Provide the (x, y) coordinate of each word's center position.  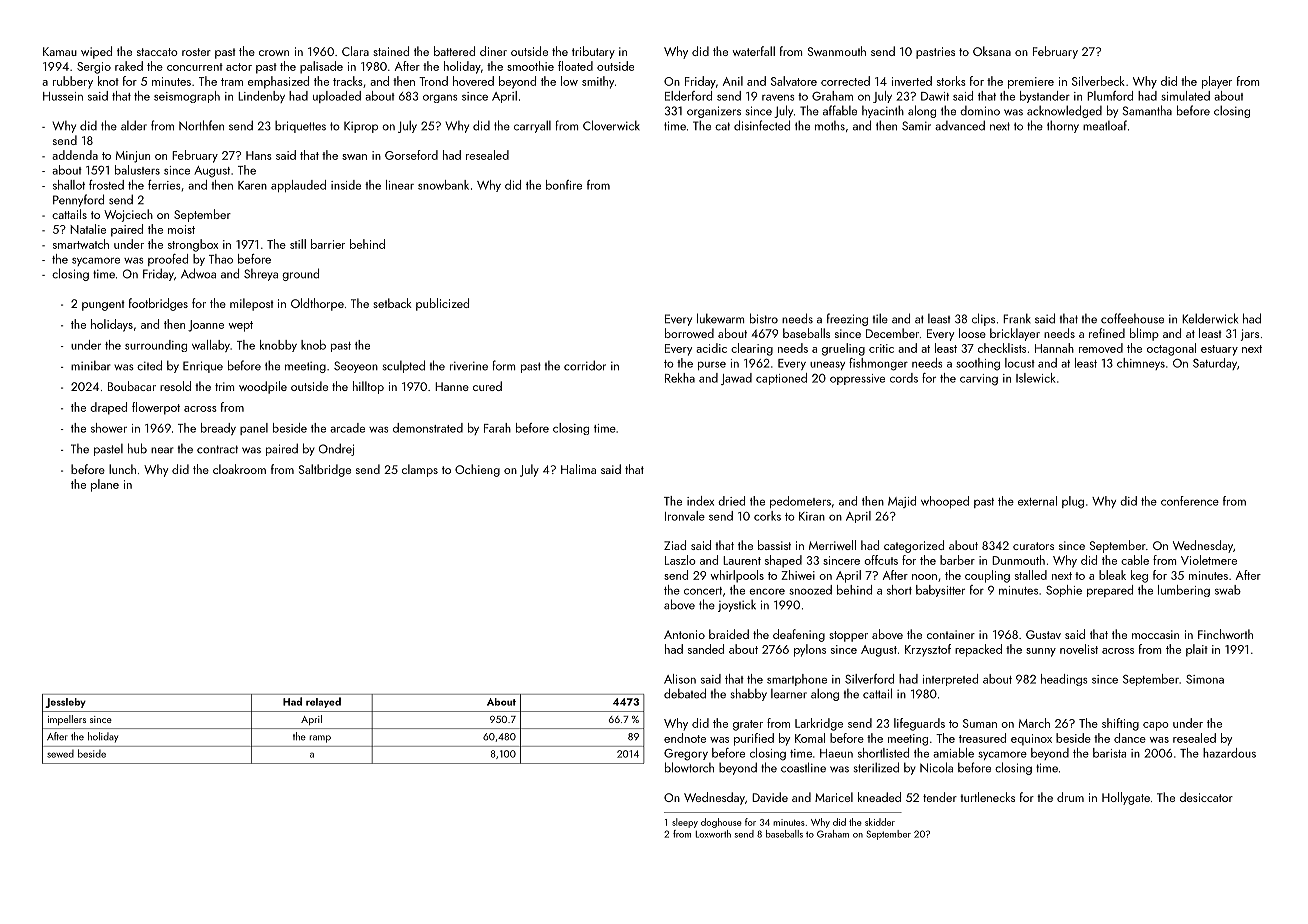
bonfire (564, 185)
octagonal (1171, 349)
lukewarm (720, 318)
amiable (953, 753)
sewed (60, 754)
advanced (960, 125)
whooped (945, 502)
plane (105, 485)
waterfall (754, 51)
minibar (90, 366)
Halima (578, 469)
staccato (157, 52)
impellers (67, 720)
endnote (685, 738)
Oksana (992, 51)
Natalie (88, 229)
